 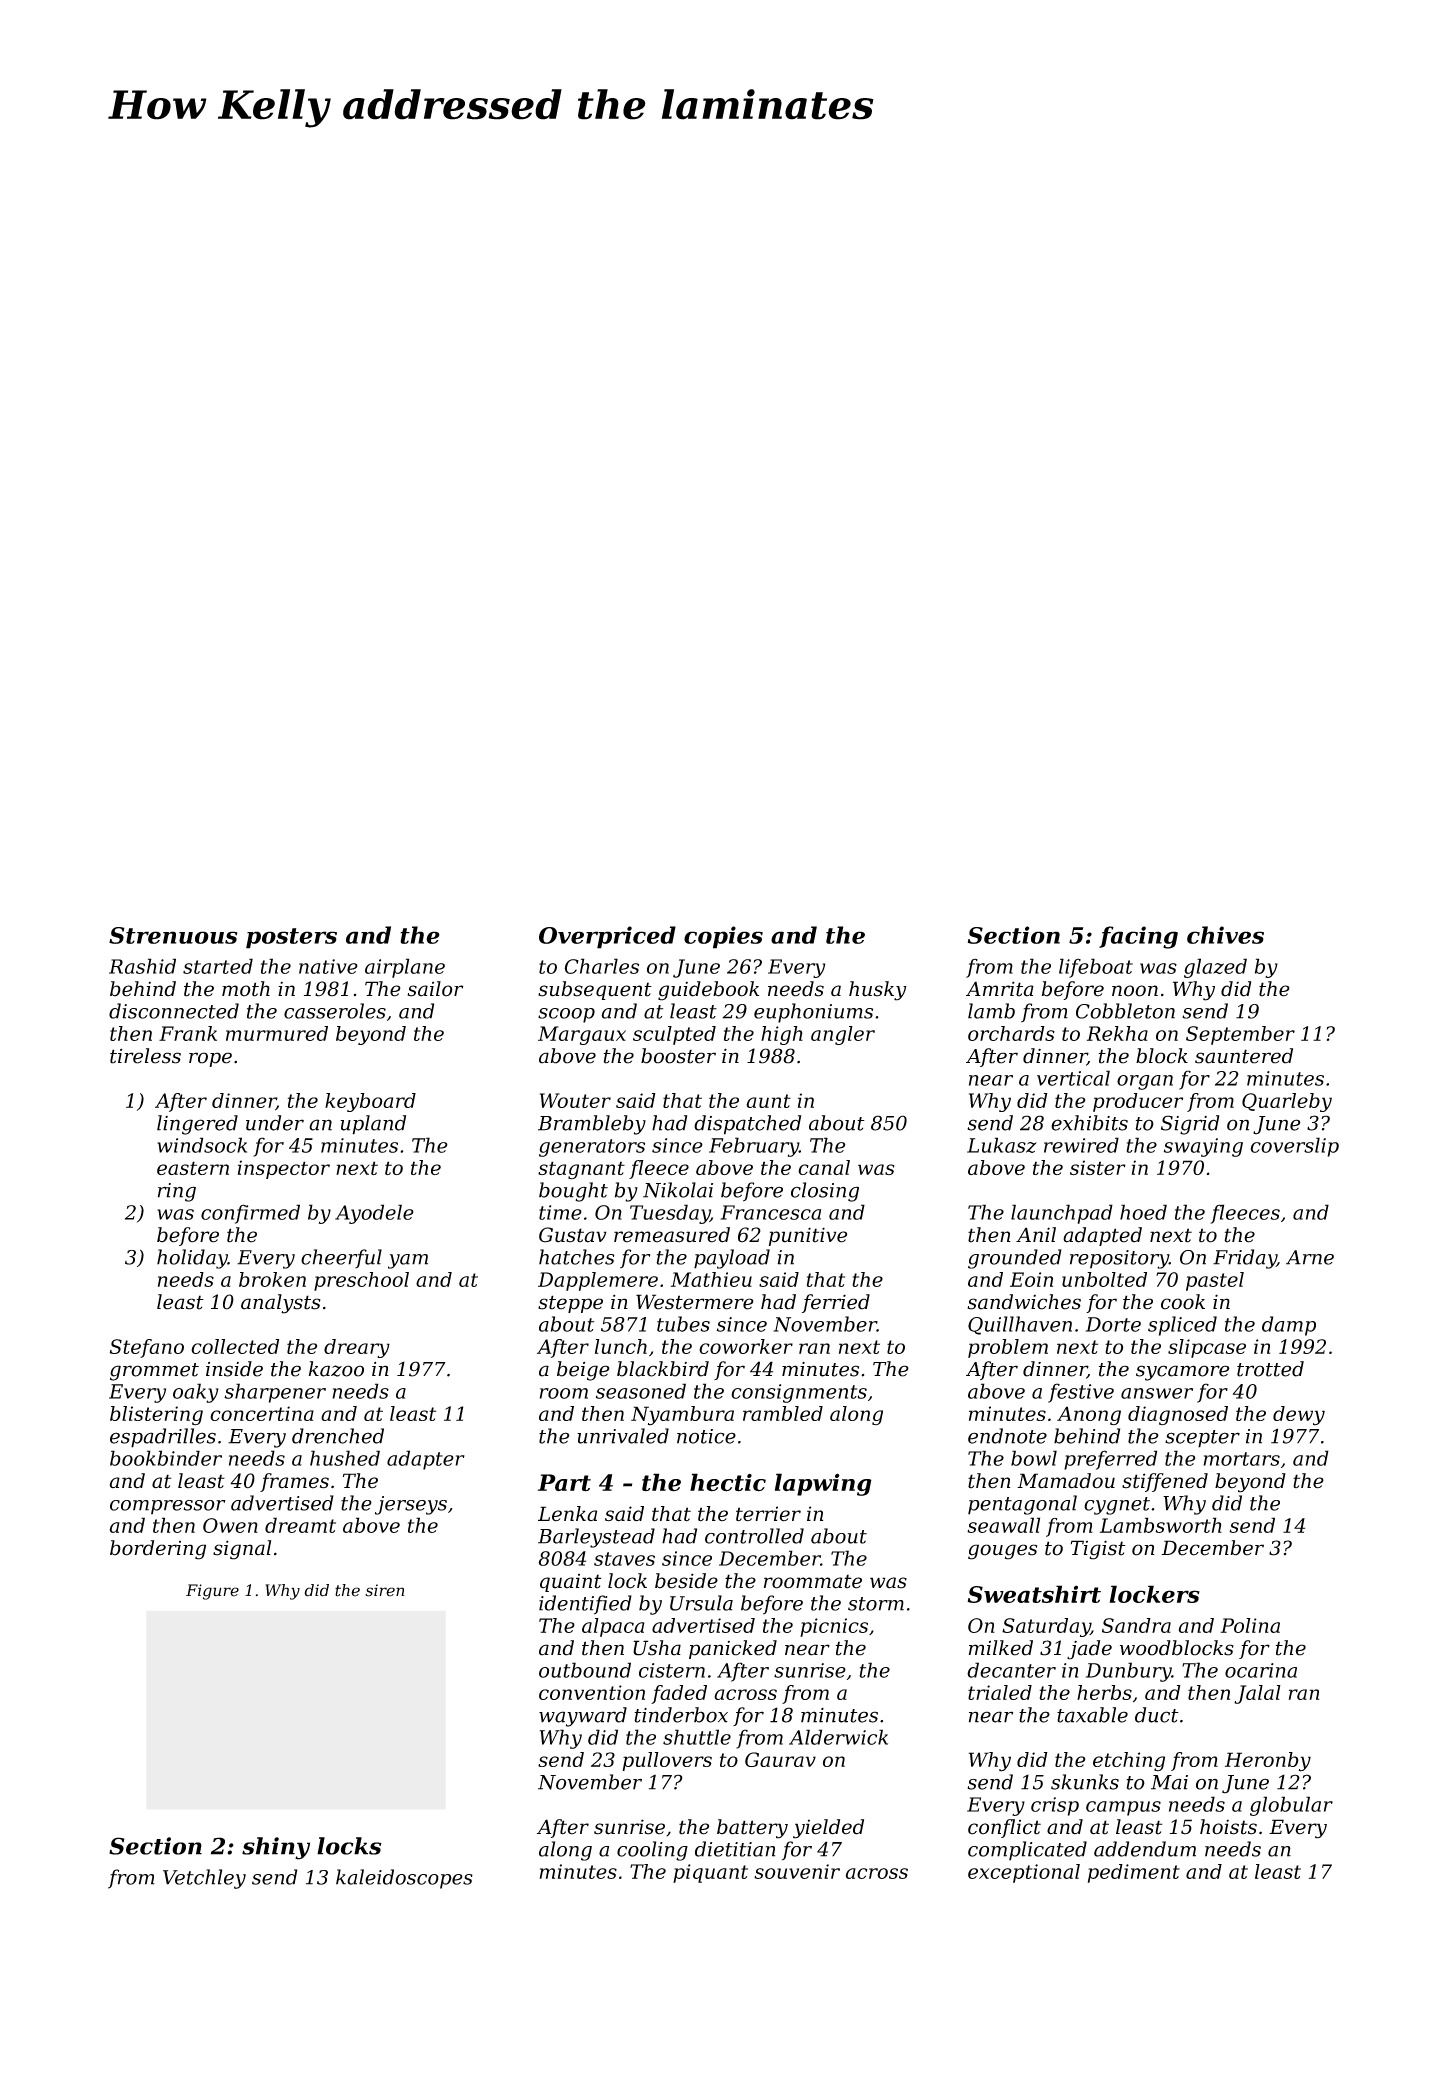 What do you see at coordinates (276, 1848) in the screenshot?
I see `shiny` at bounding box center [276, 1848].
